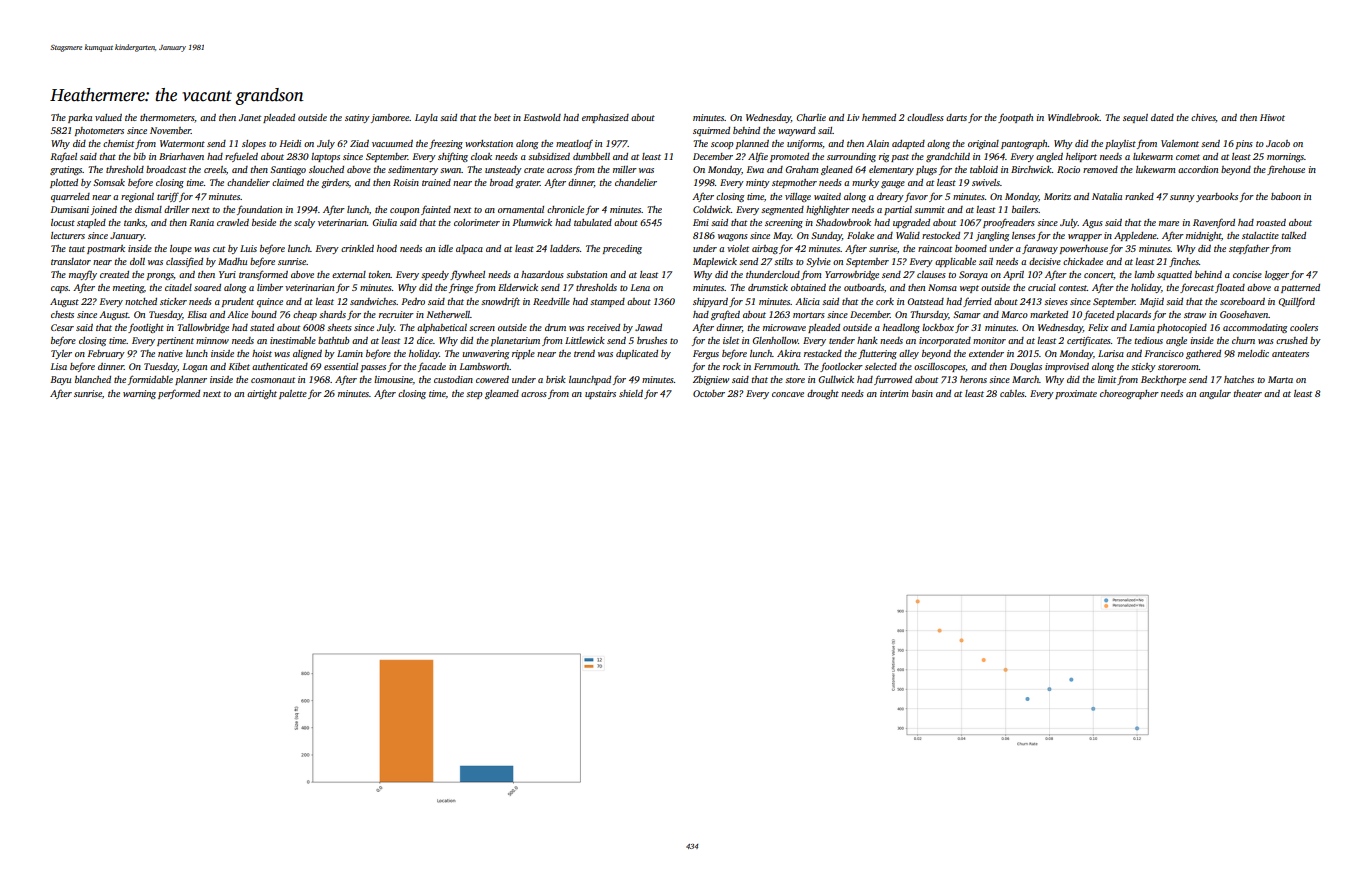 This image has width=1372, height=887. Describe the element at coordinates (808, 287) in the image. I see `obtained` at that location.
